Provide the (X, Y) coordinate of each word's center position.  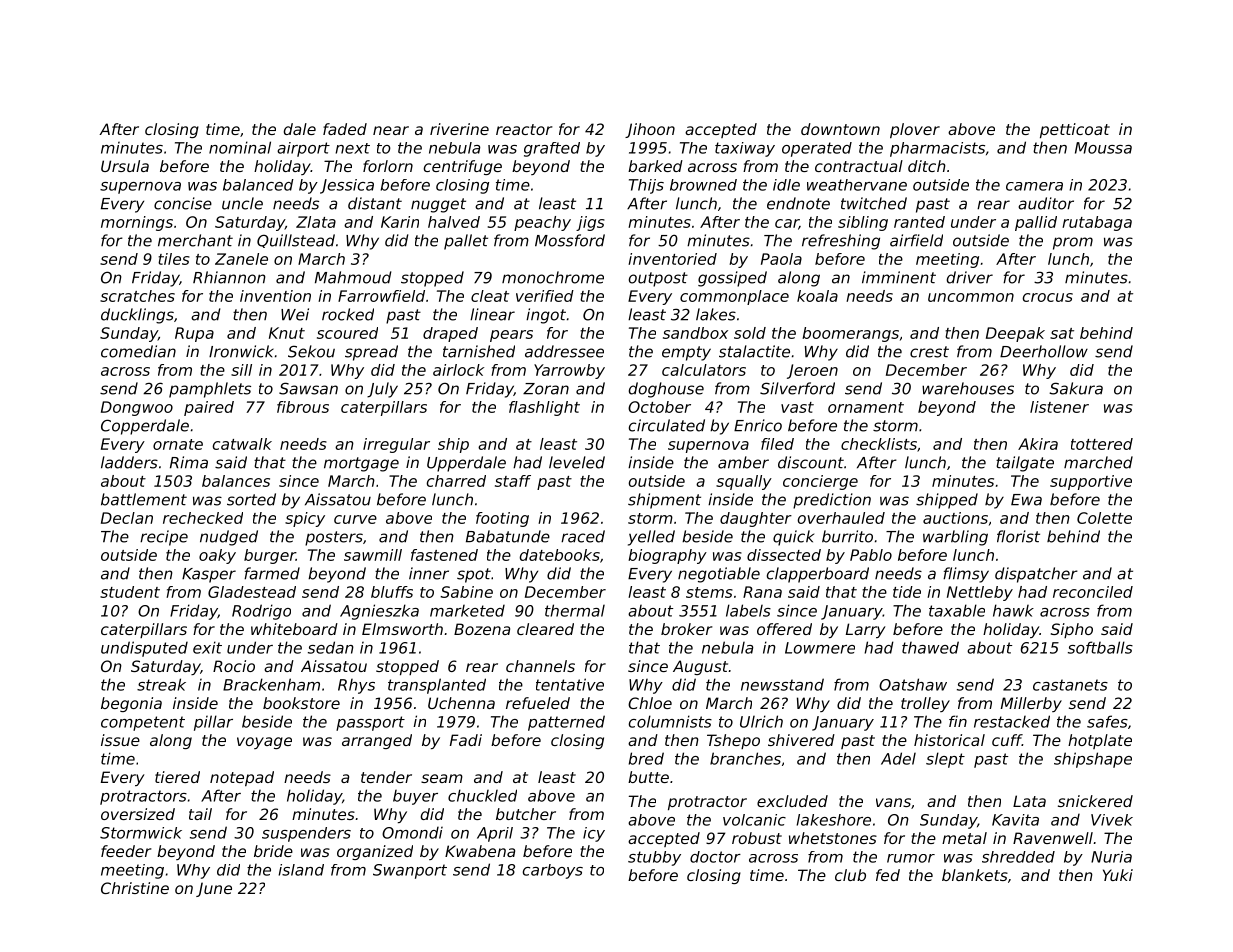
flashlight (544, 408)
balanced (258, 185)
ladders (129, 462)
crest (929, 352)
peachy (542, 223)
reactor (524, 129)
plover (915, 130)
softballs (1100, 647)
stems (709, 592)
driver (970, 277)
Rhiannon (229, 277)
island (301, 870)
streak (161, 684)
